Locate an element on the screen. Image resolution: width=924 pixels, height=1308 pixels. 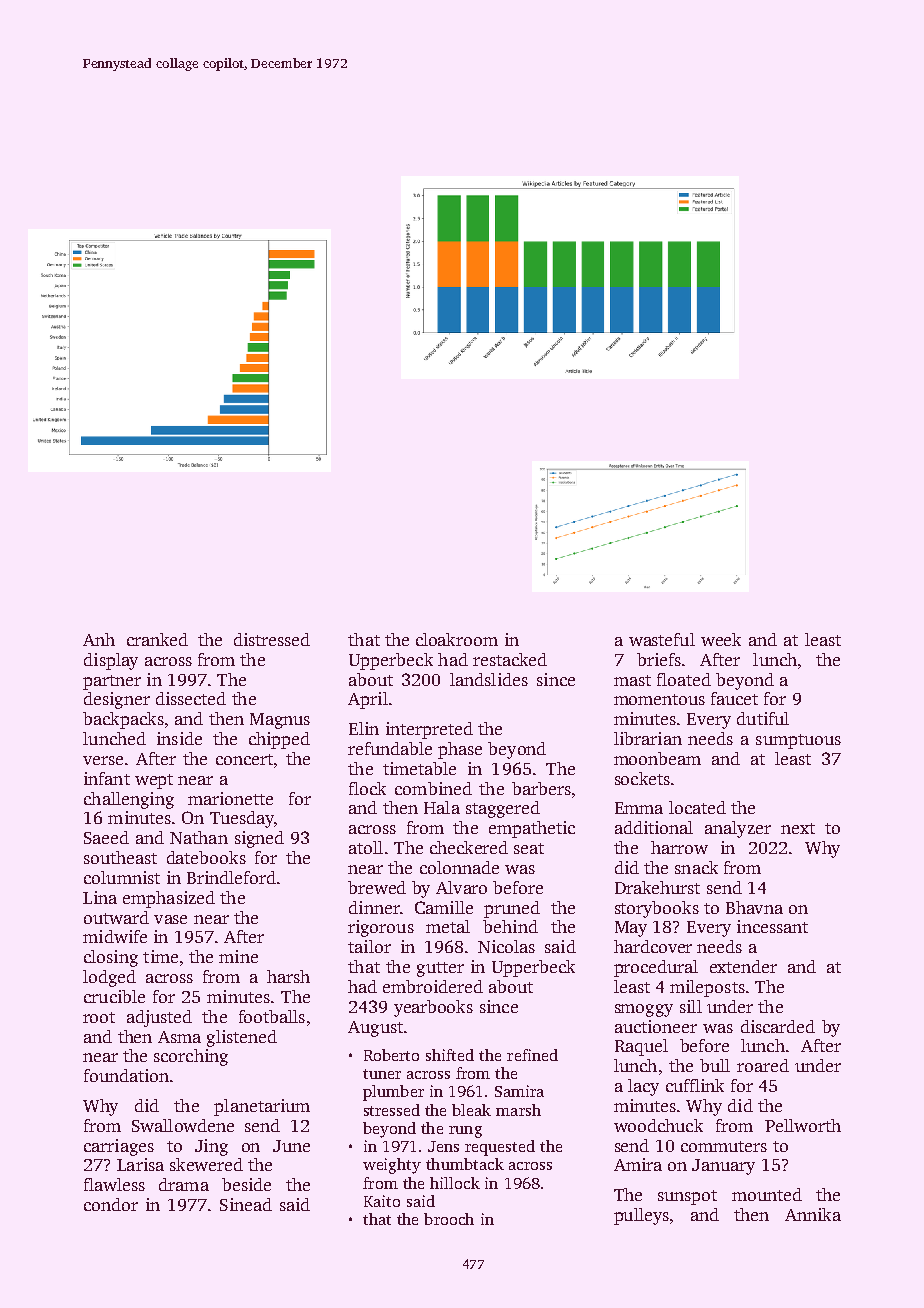
week is located at coordinates (721, 639).
